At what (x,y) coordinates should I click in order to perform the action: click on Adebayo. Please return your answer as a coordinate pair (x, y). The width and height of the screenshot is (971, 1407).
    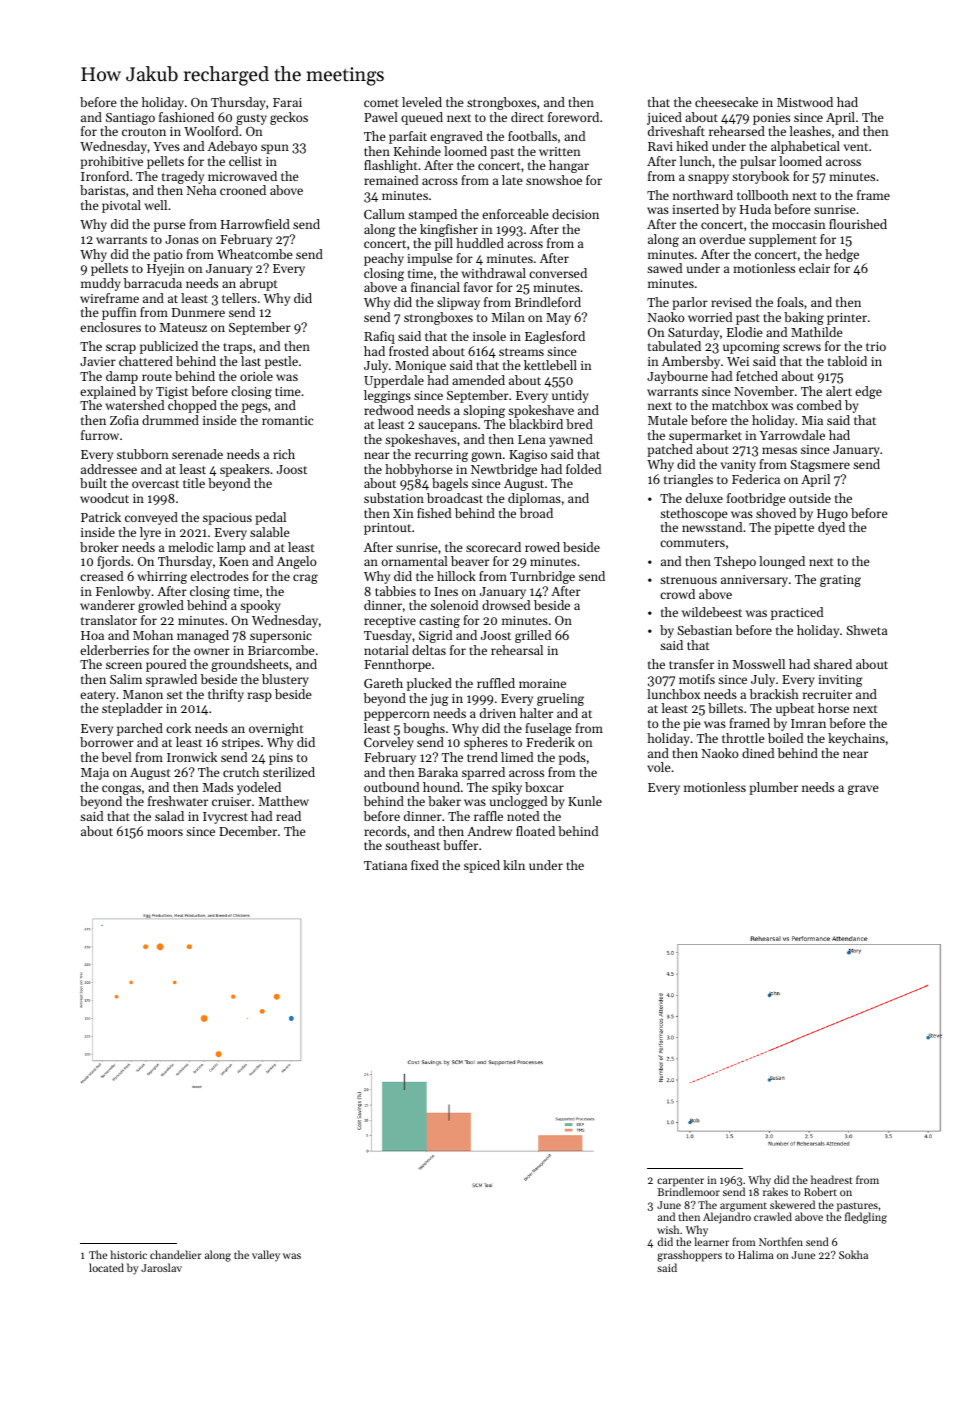
    Looking at the image, I should click on (232, 147).
